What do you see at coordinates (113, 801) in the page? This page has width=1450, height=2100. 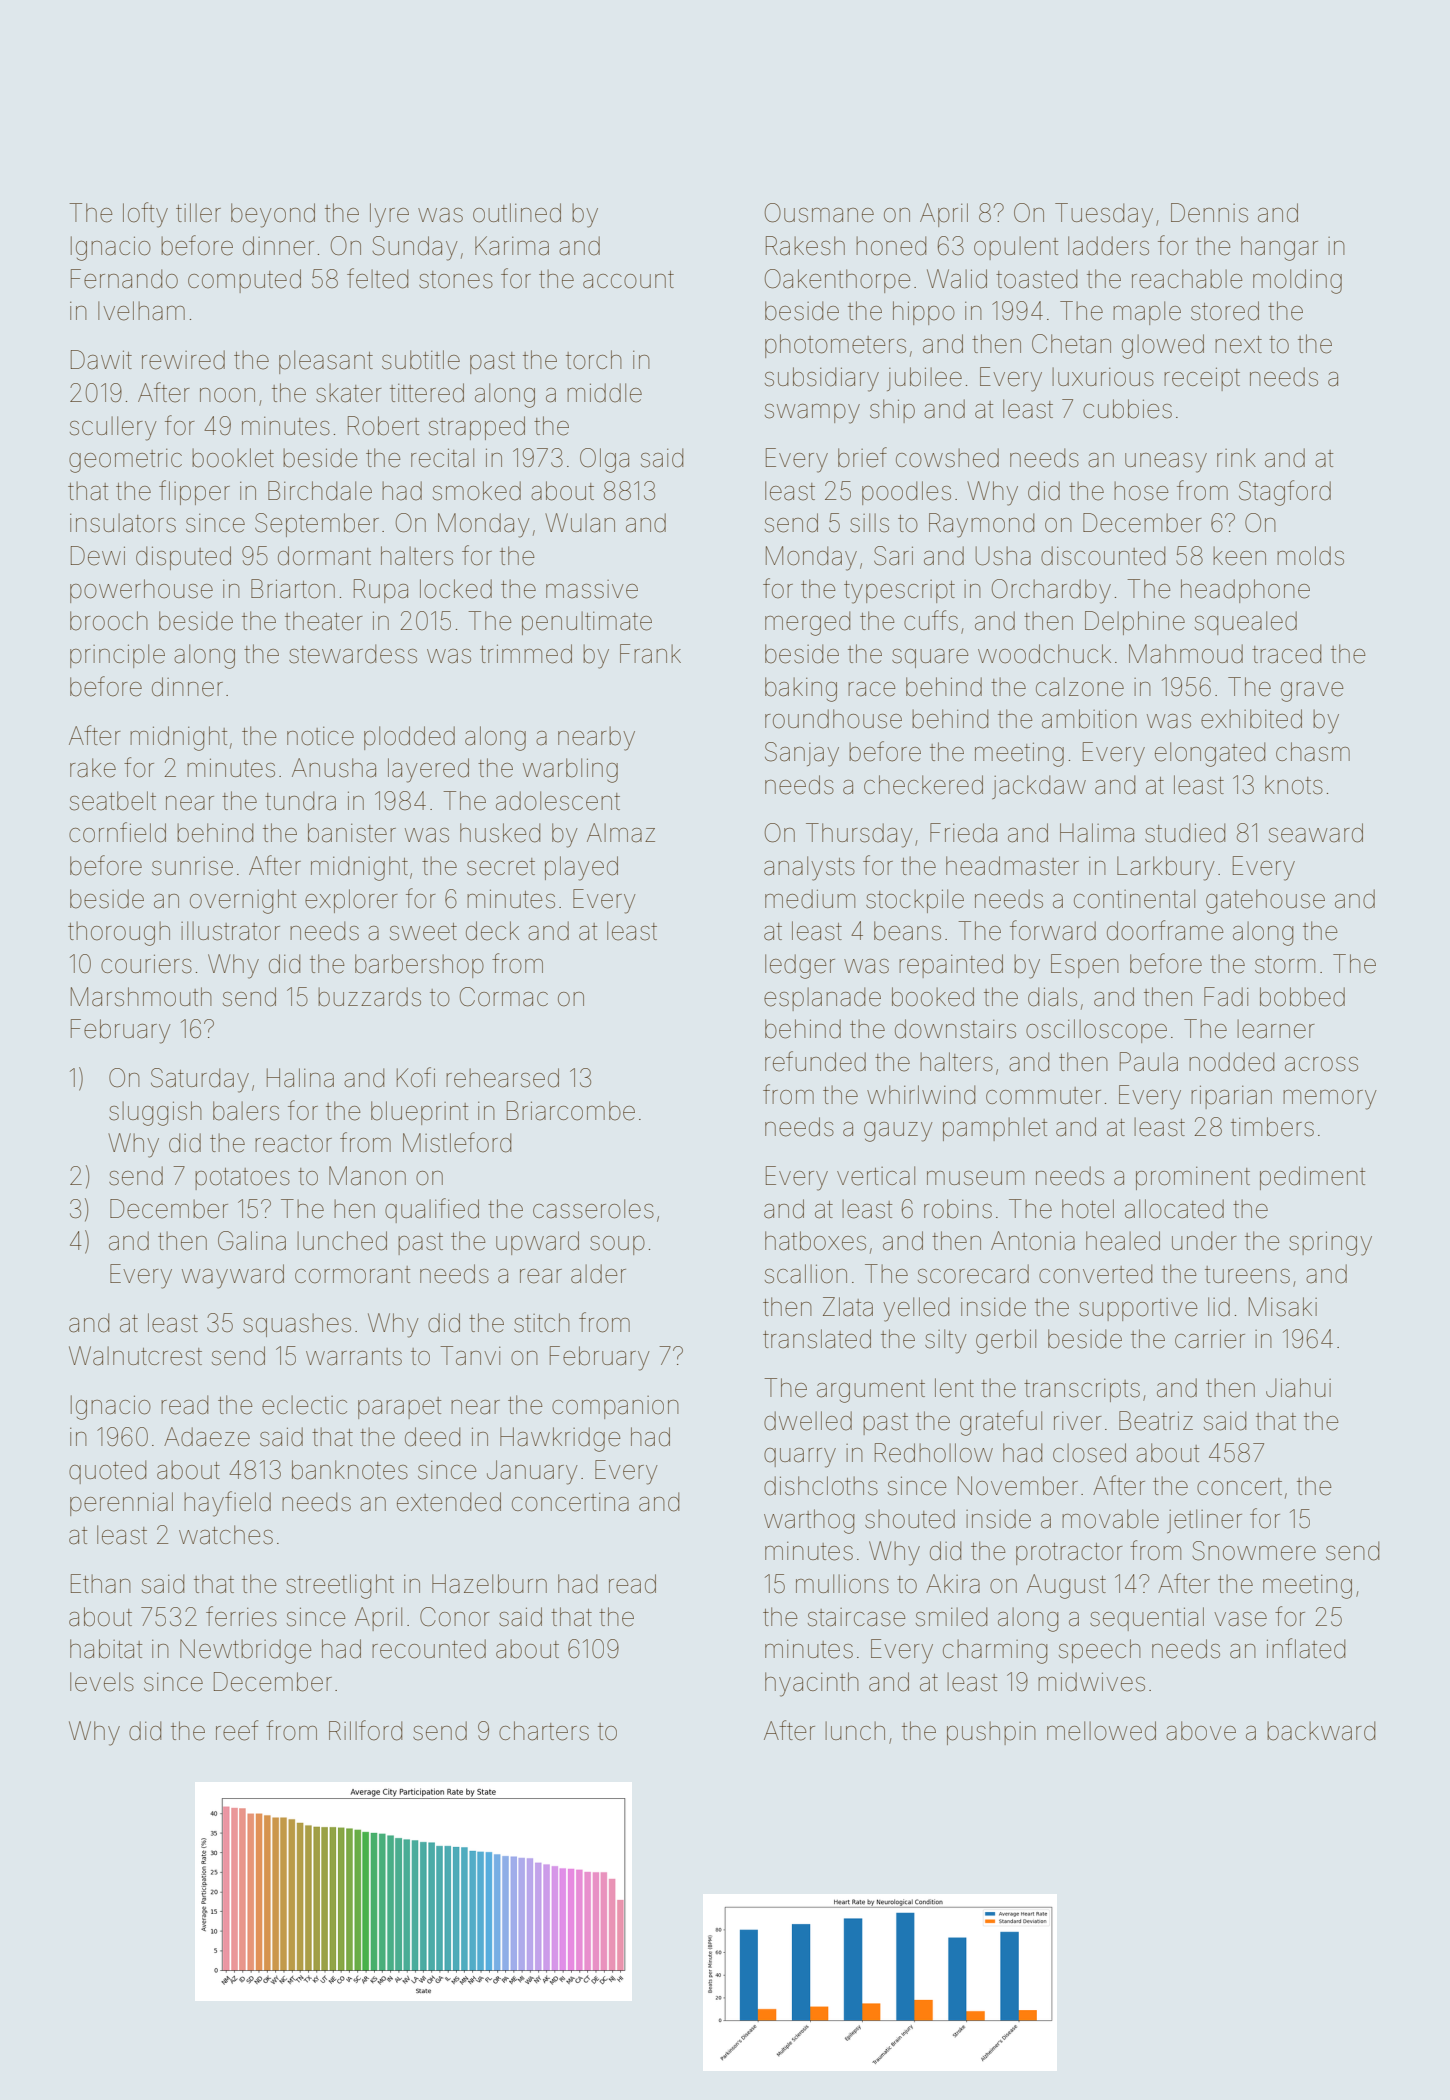 I see `seatbelt` at bounding box center [113, 801].
